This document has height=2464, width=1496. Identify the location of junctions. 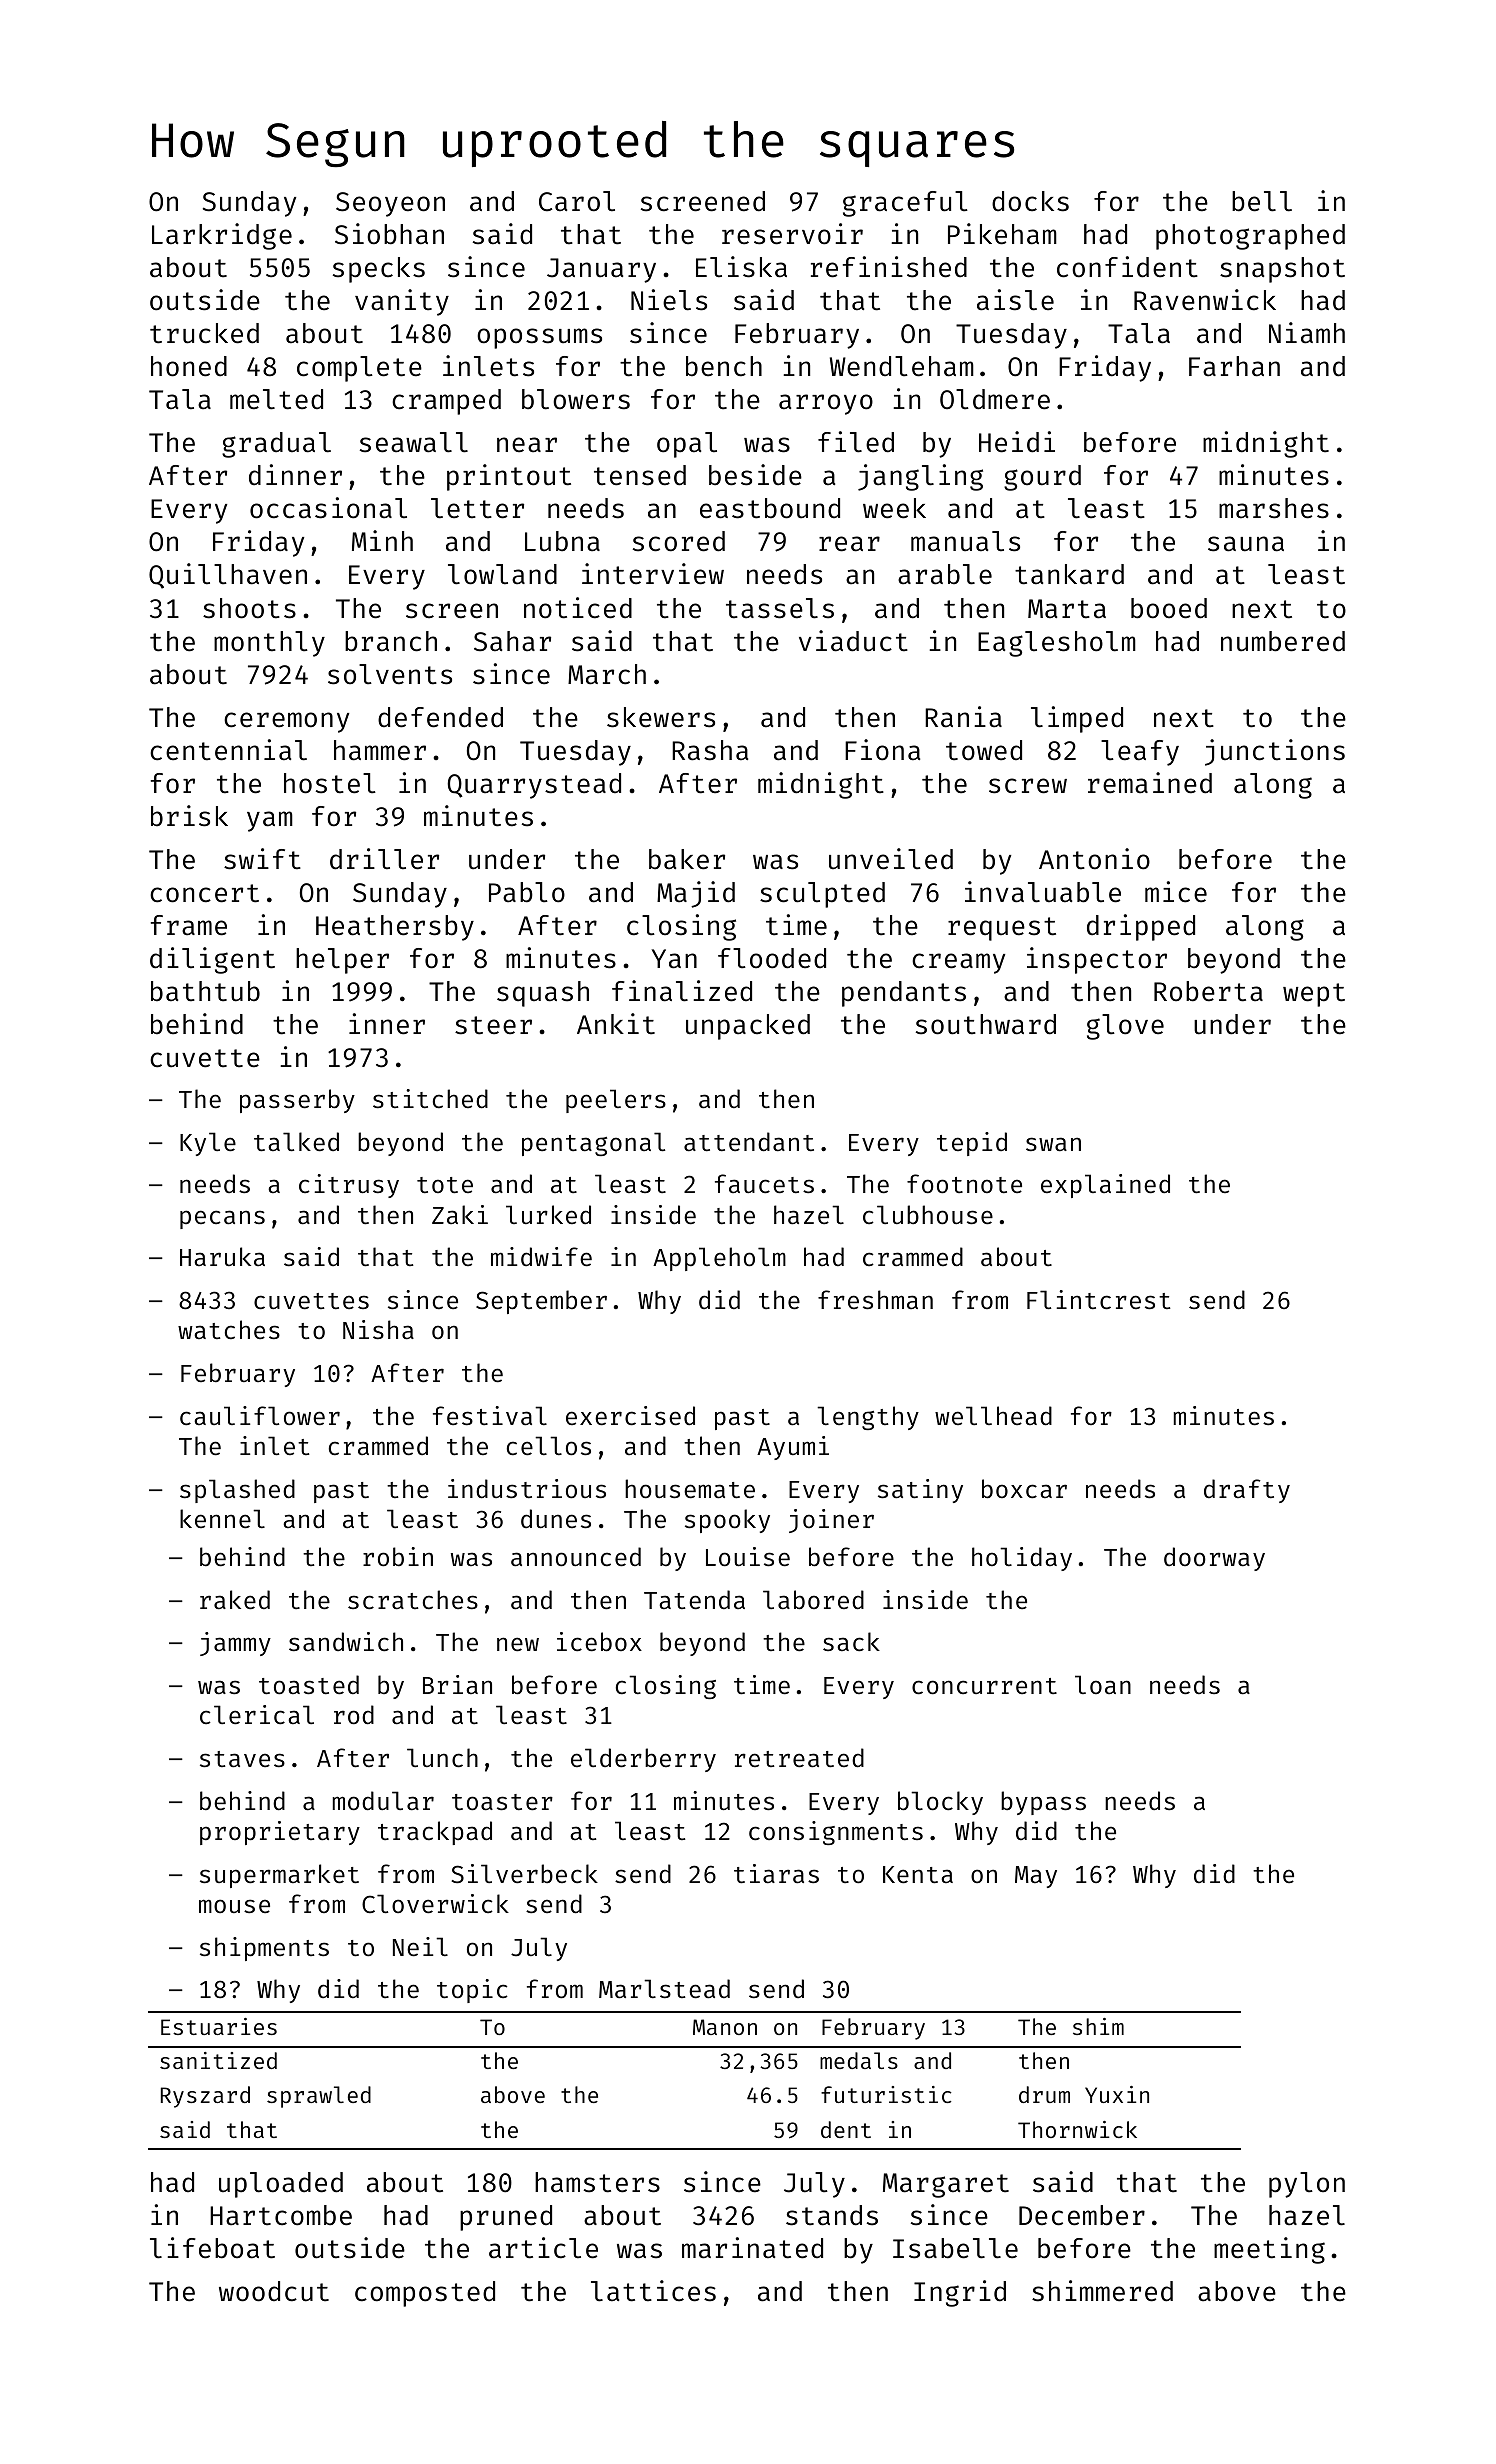
(1275, 752).
